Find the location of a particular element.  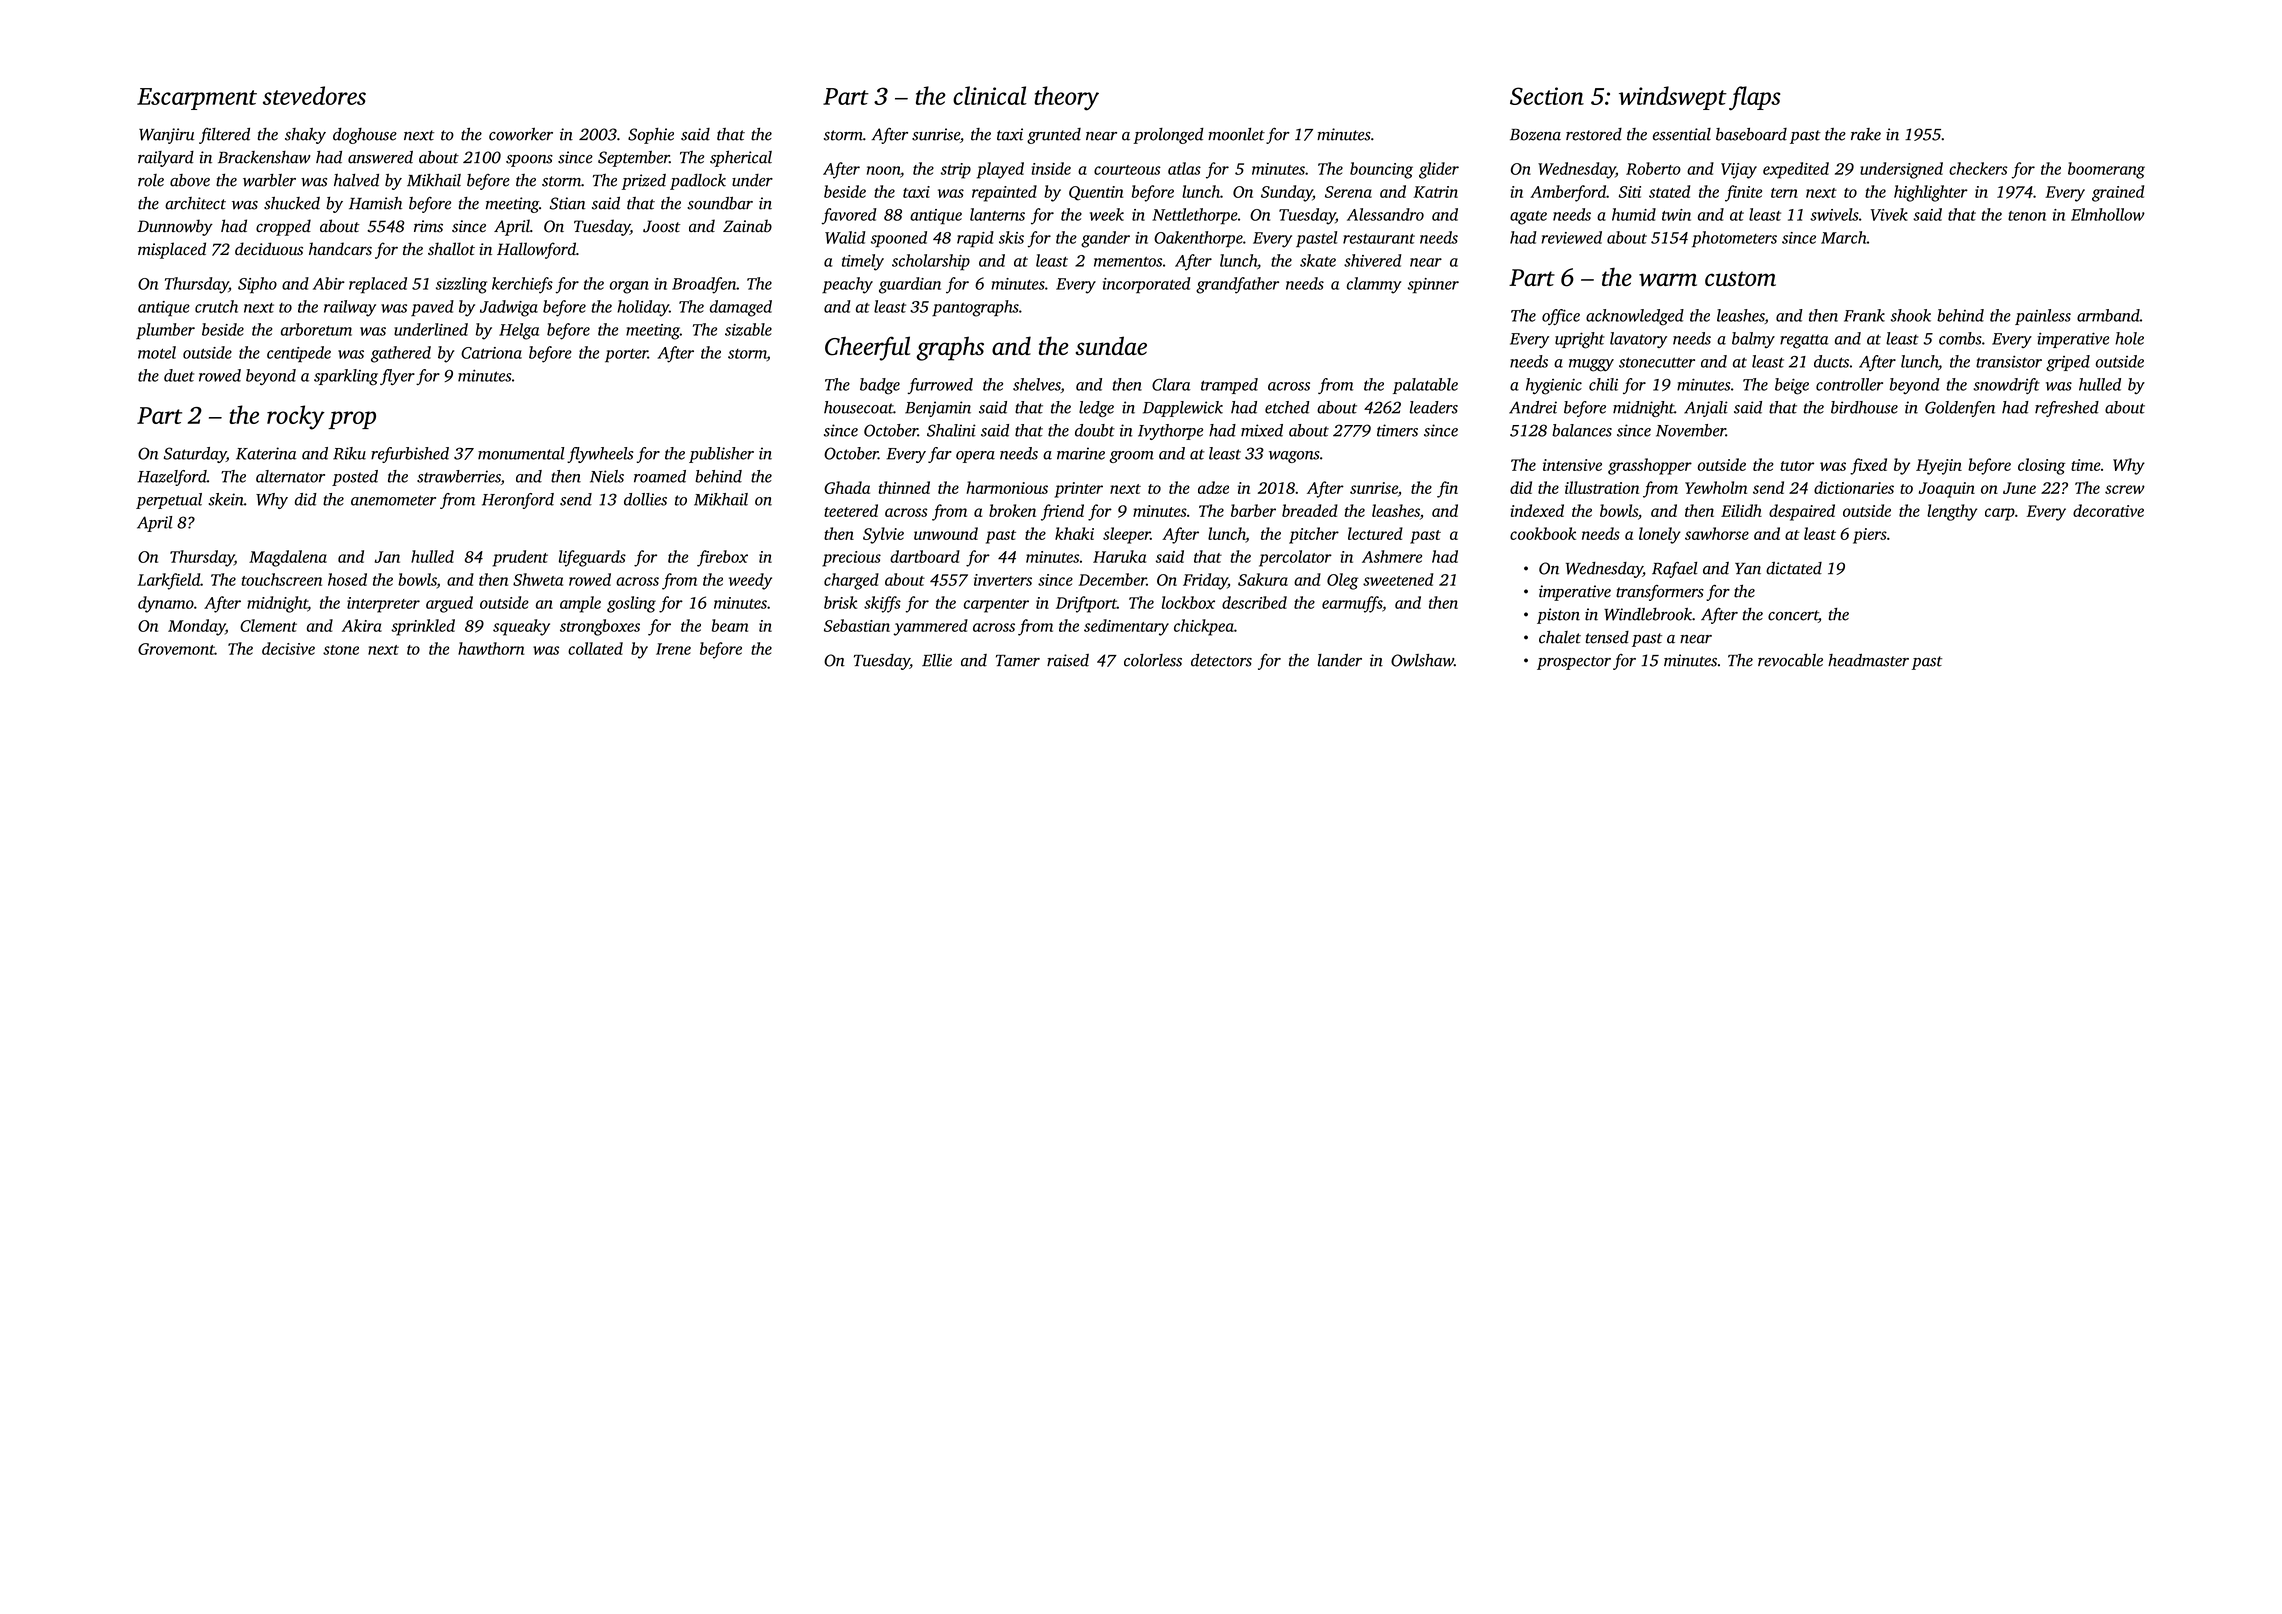

sleeper is located at coordinates (1126, 535).
